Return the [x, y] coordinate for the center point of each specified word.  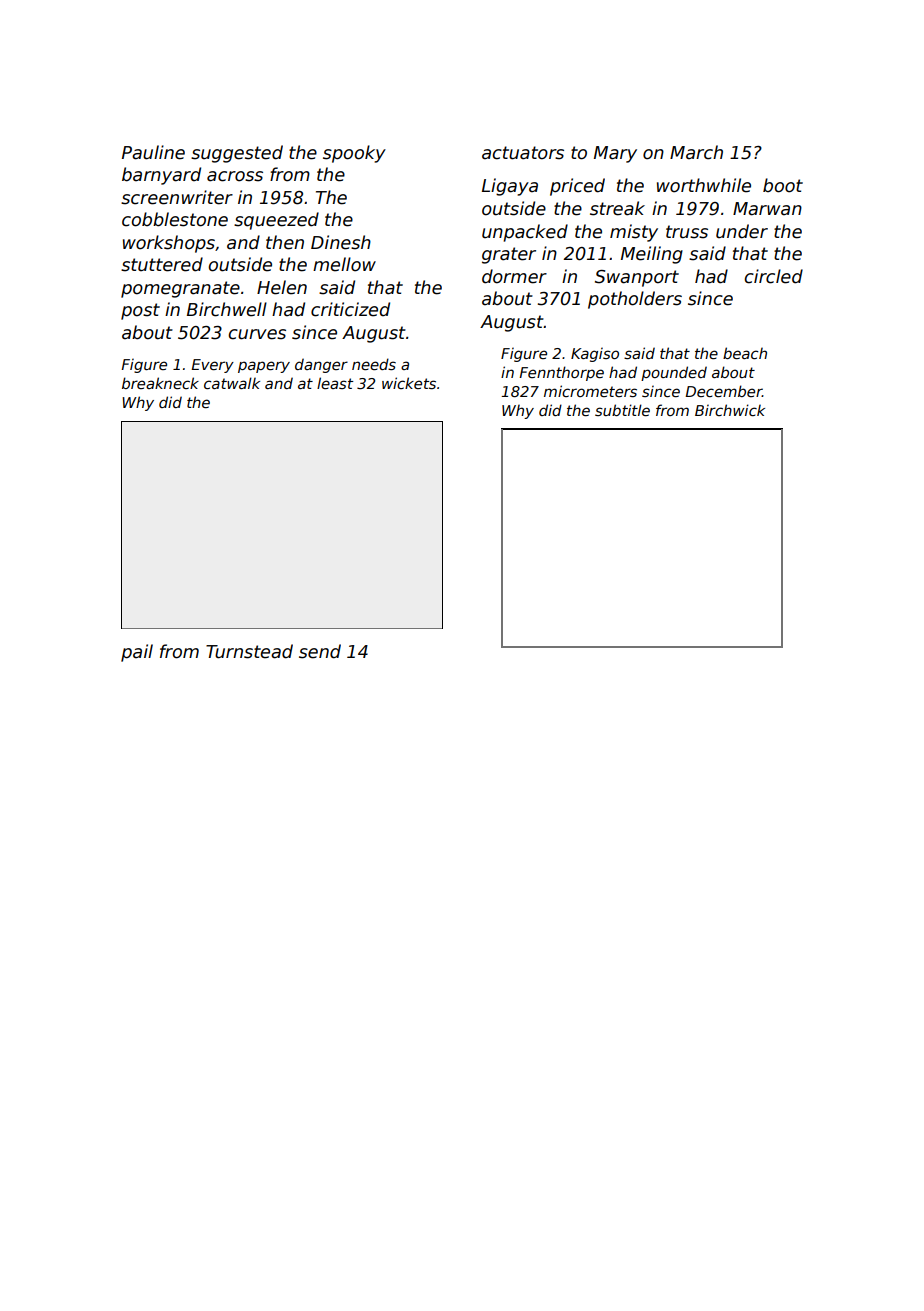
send [320, 651]
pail [137, 653]
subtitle [622, 410]
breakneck [160, 383]
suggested [237, 154]
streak [617, 208]
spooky [354, 154]
